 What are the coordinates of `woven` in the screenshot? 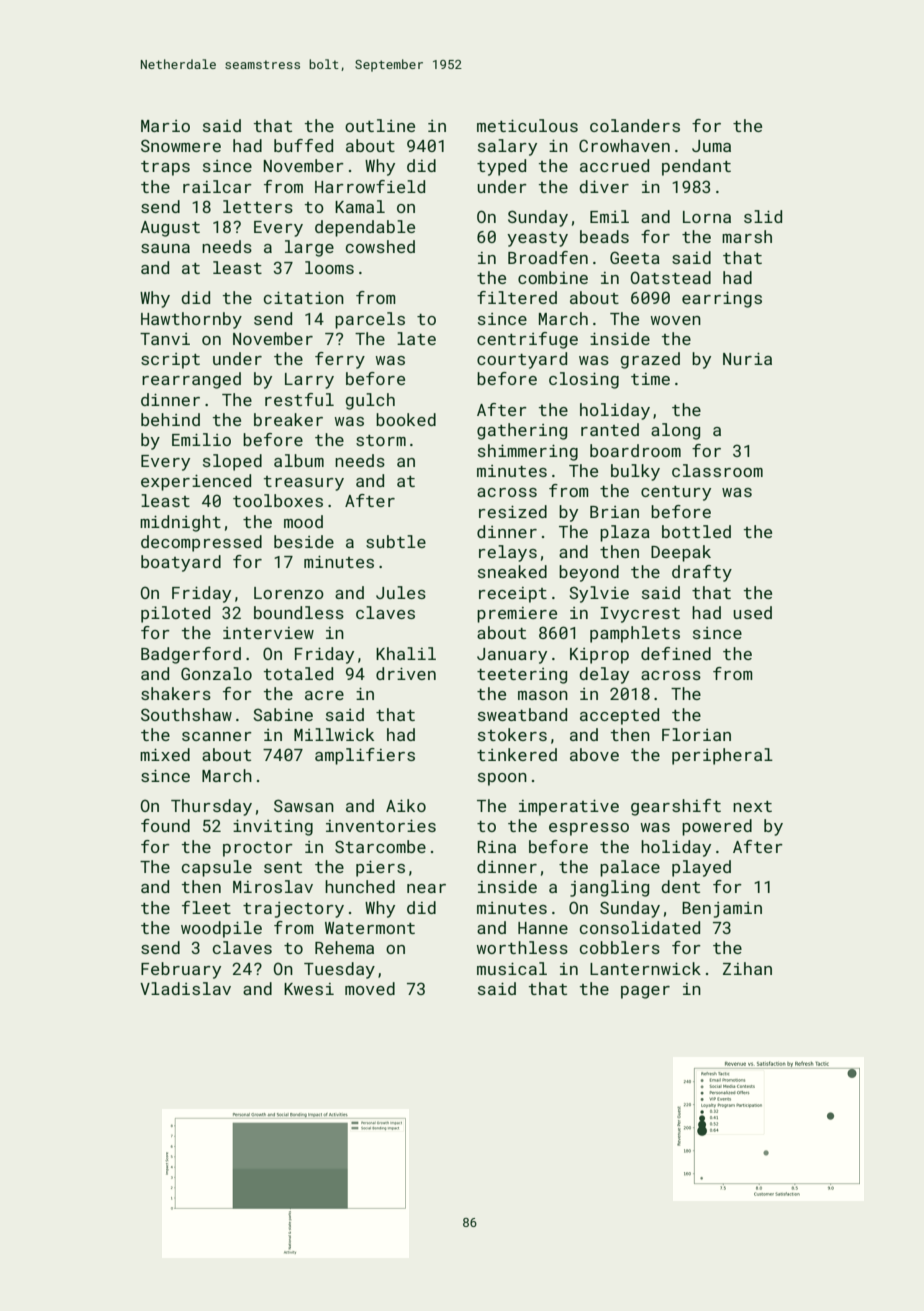 It's located at (676, 320).
